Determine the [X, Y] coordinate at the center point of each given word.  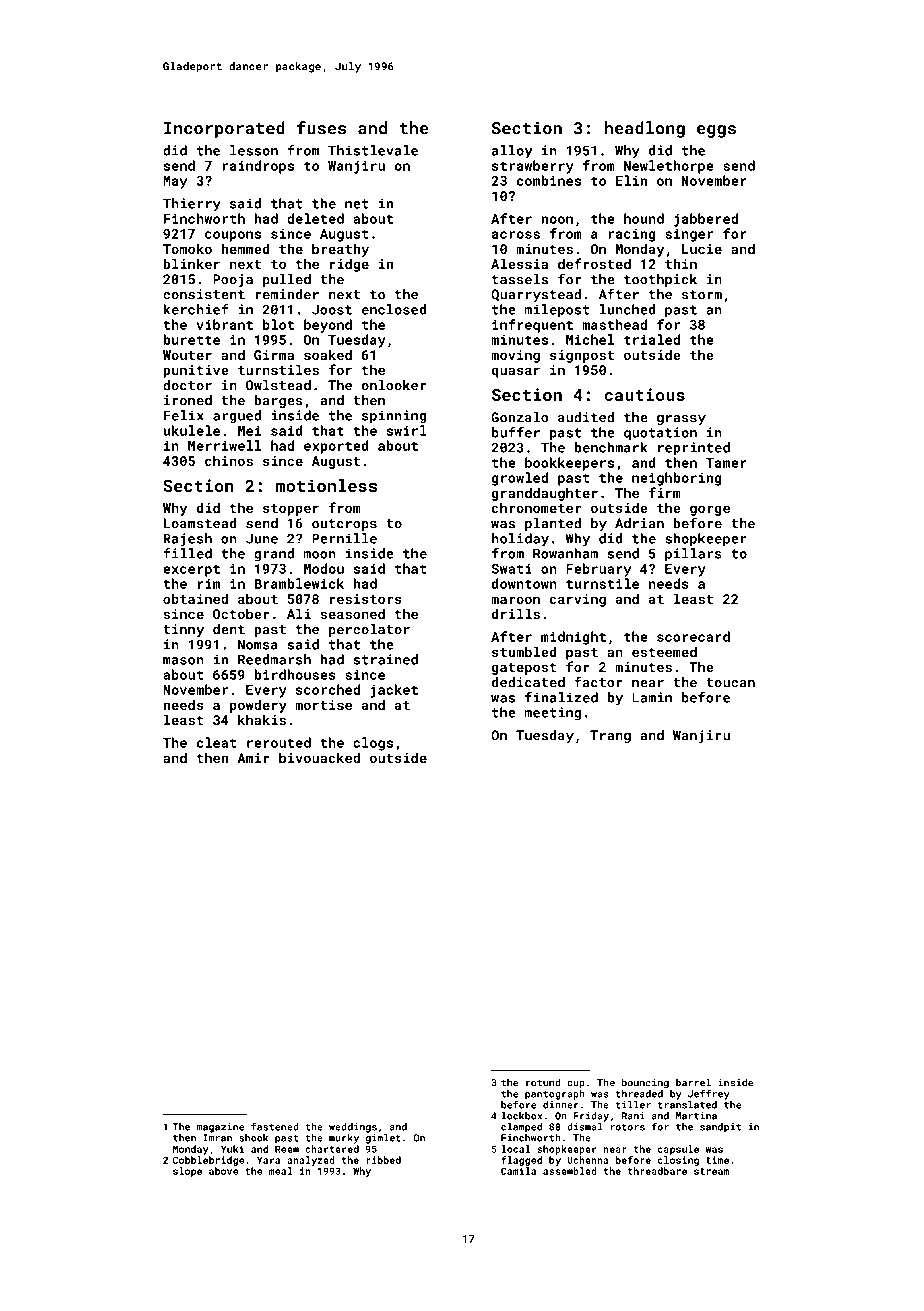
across [516, 235]
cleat [216, 742]
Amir [253, 758]
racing [632, 235]
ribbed [383, 1160]
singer [689, 235]
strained [385, 659]
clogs [373, 744]
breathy [340, 250]
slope [187, 1172]
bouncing [645, 1083]
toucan [730, 683]
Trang [610, 736]
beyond [328, 326]
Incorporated [224, 129]
